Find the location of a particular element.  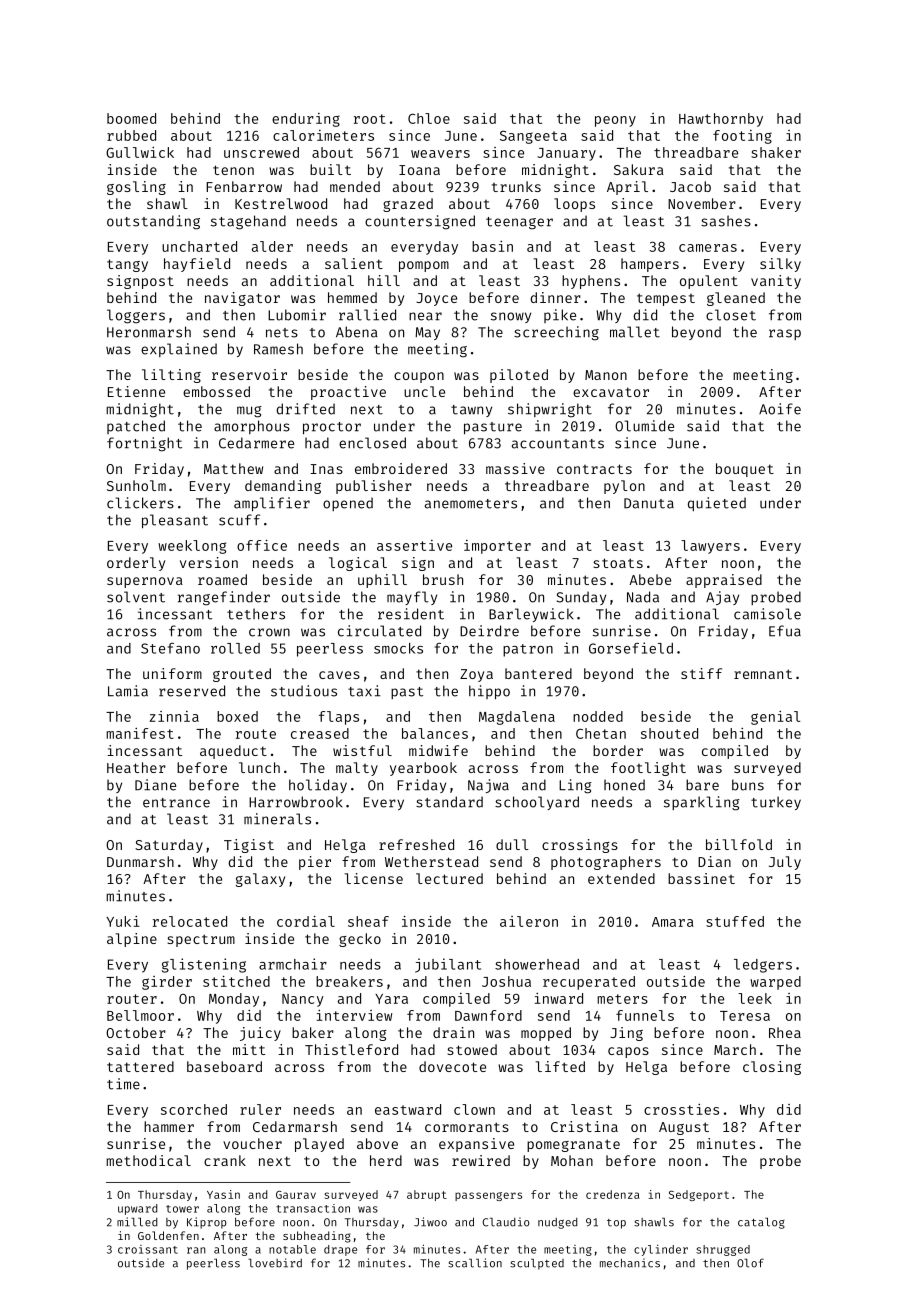

boomed is located at coordinates (131, 118).
